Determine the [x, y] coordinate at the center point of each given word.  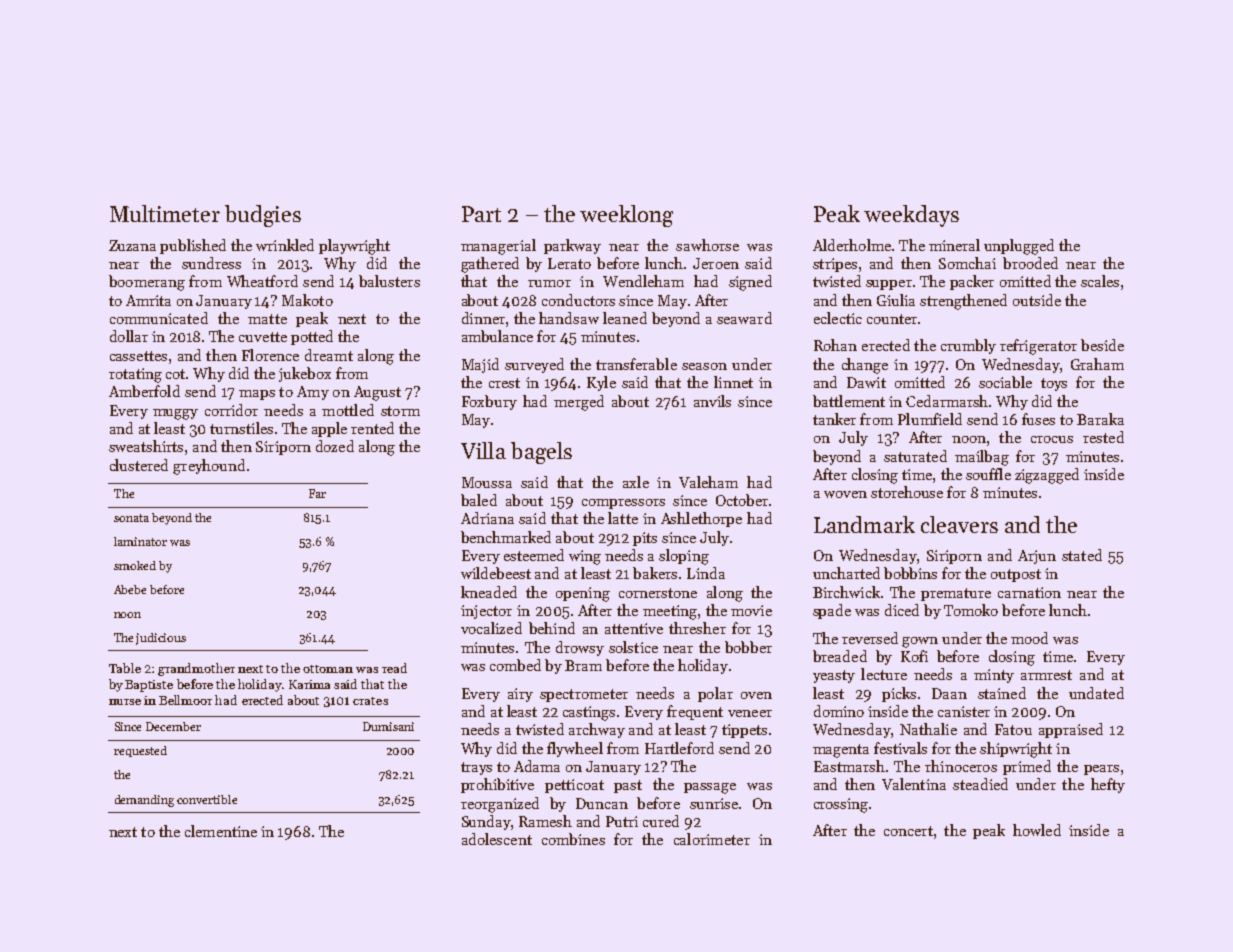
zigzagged [1047, 476]
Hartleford [679, 748]
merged [579, 403]
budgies [263, 216]
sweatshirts [146, 446]
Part [481, 214]
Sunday [486, 822]
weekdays [911, 216]
